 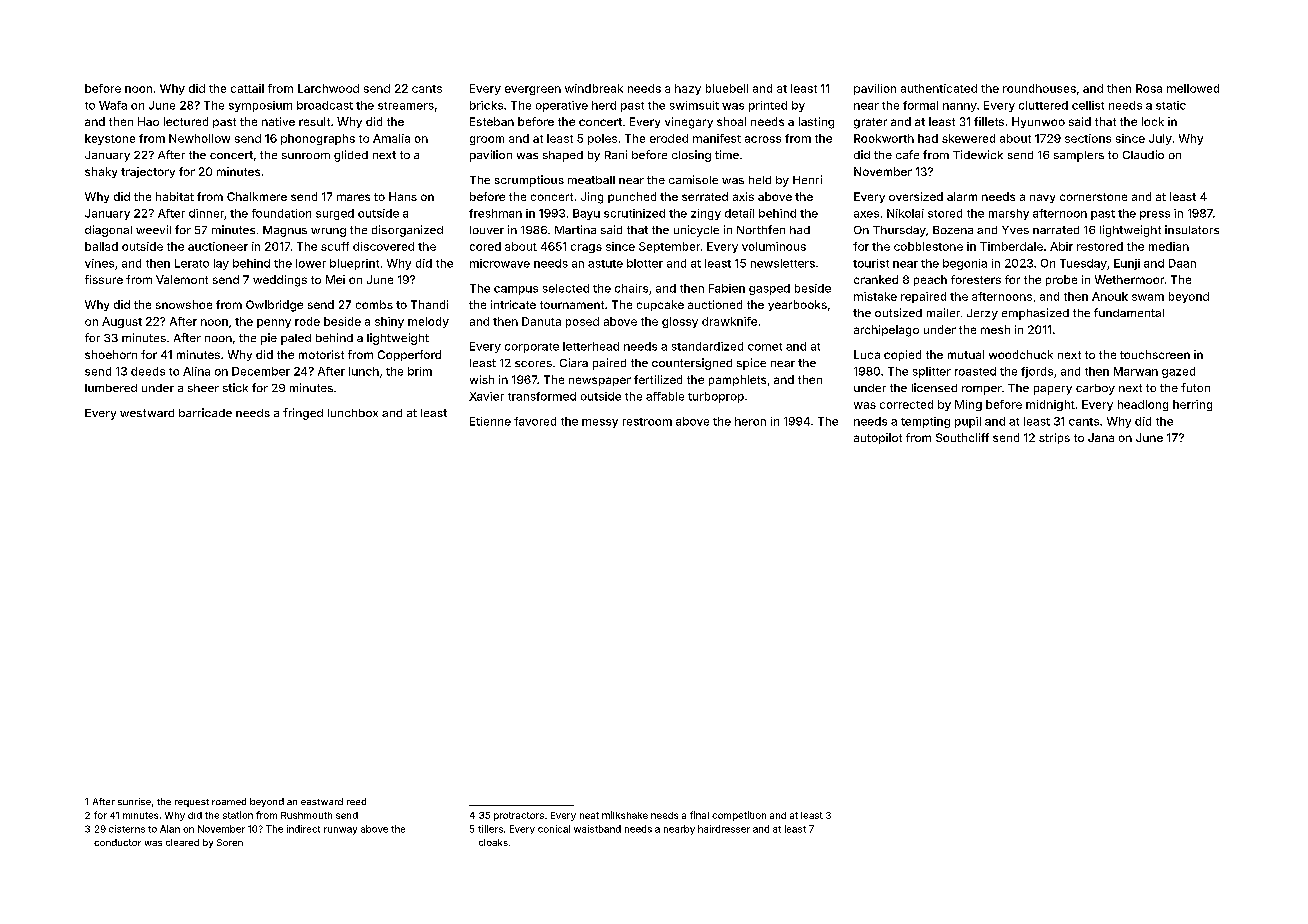 I want to click on Henri, so click(x=807, y=179).
